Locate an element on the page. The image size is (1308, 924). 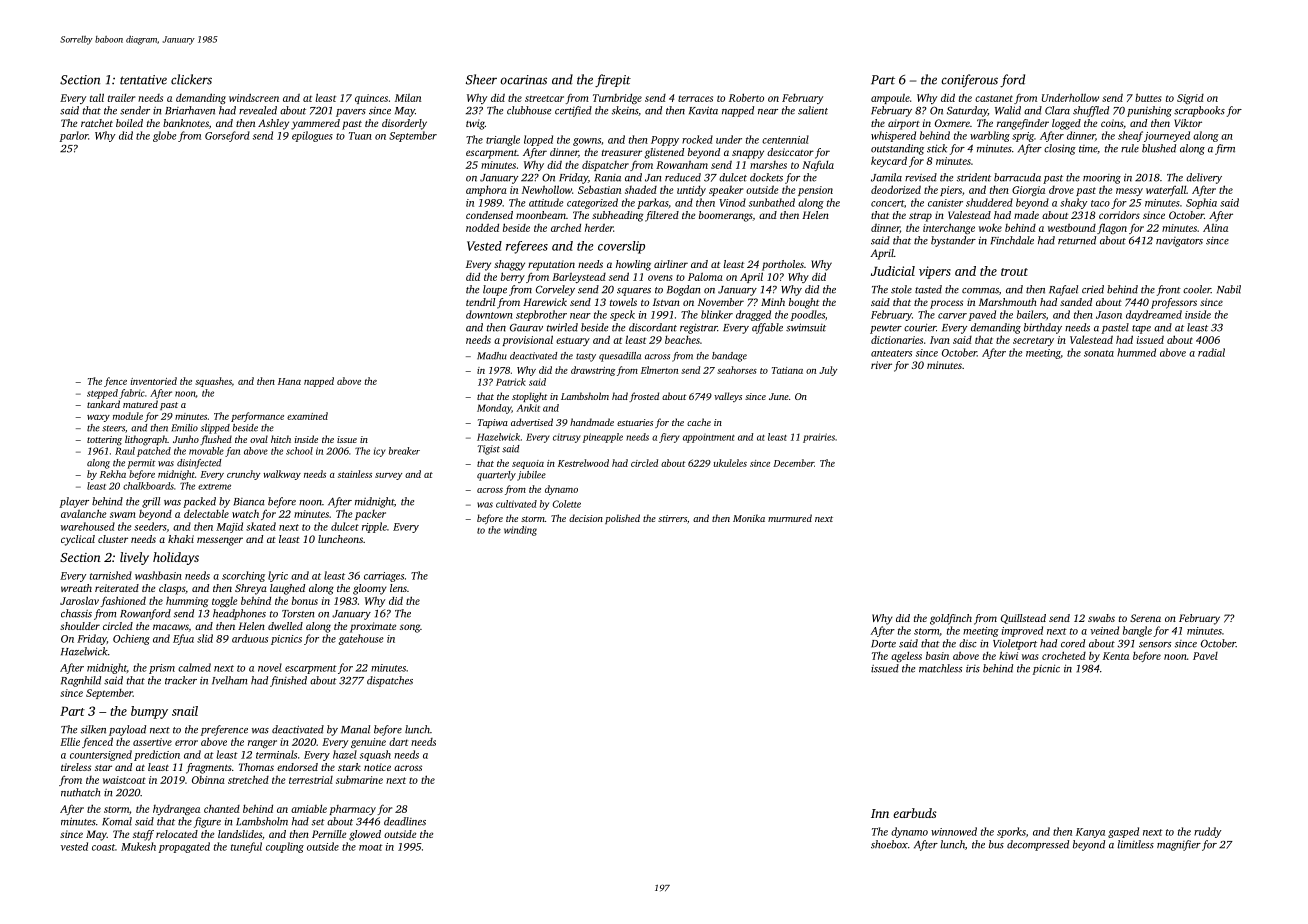
packer is located at coordinates (370, 515).
